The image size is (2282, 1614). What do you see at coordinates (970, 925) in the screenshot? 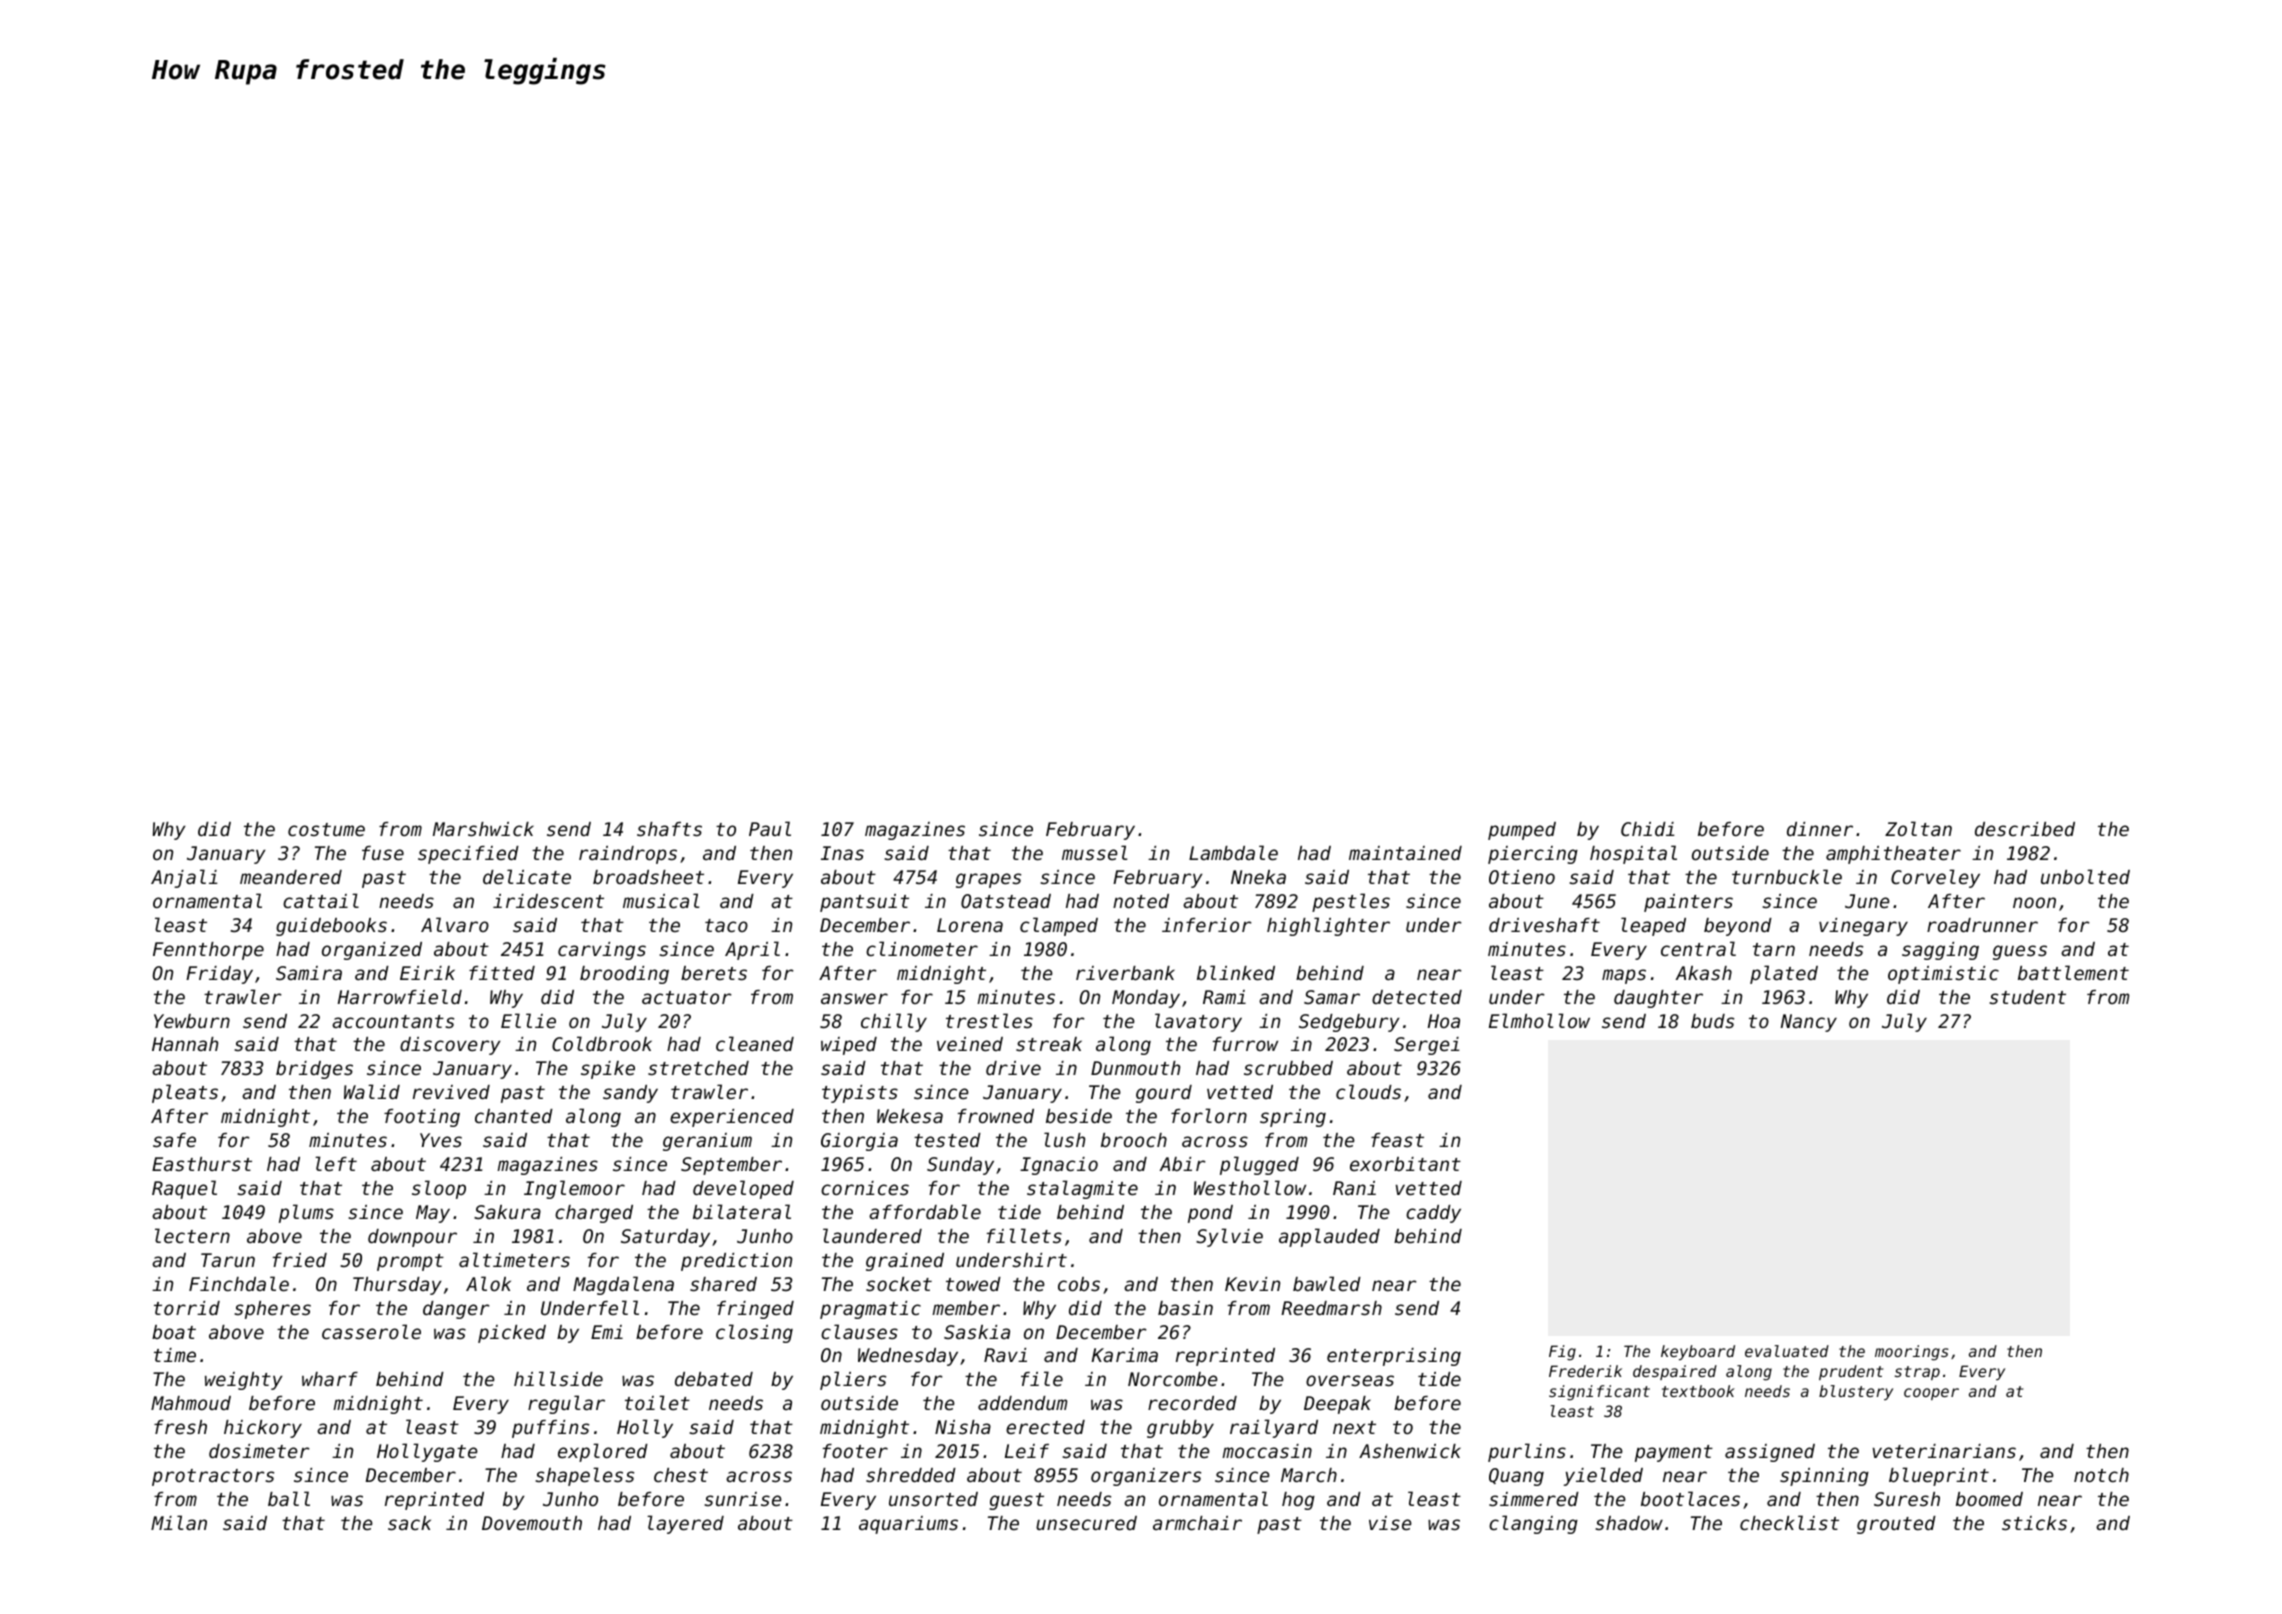
I see `Lorena` at bounding box center [970, 925].
